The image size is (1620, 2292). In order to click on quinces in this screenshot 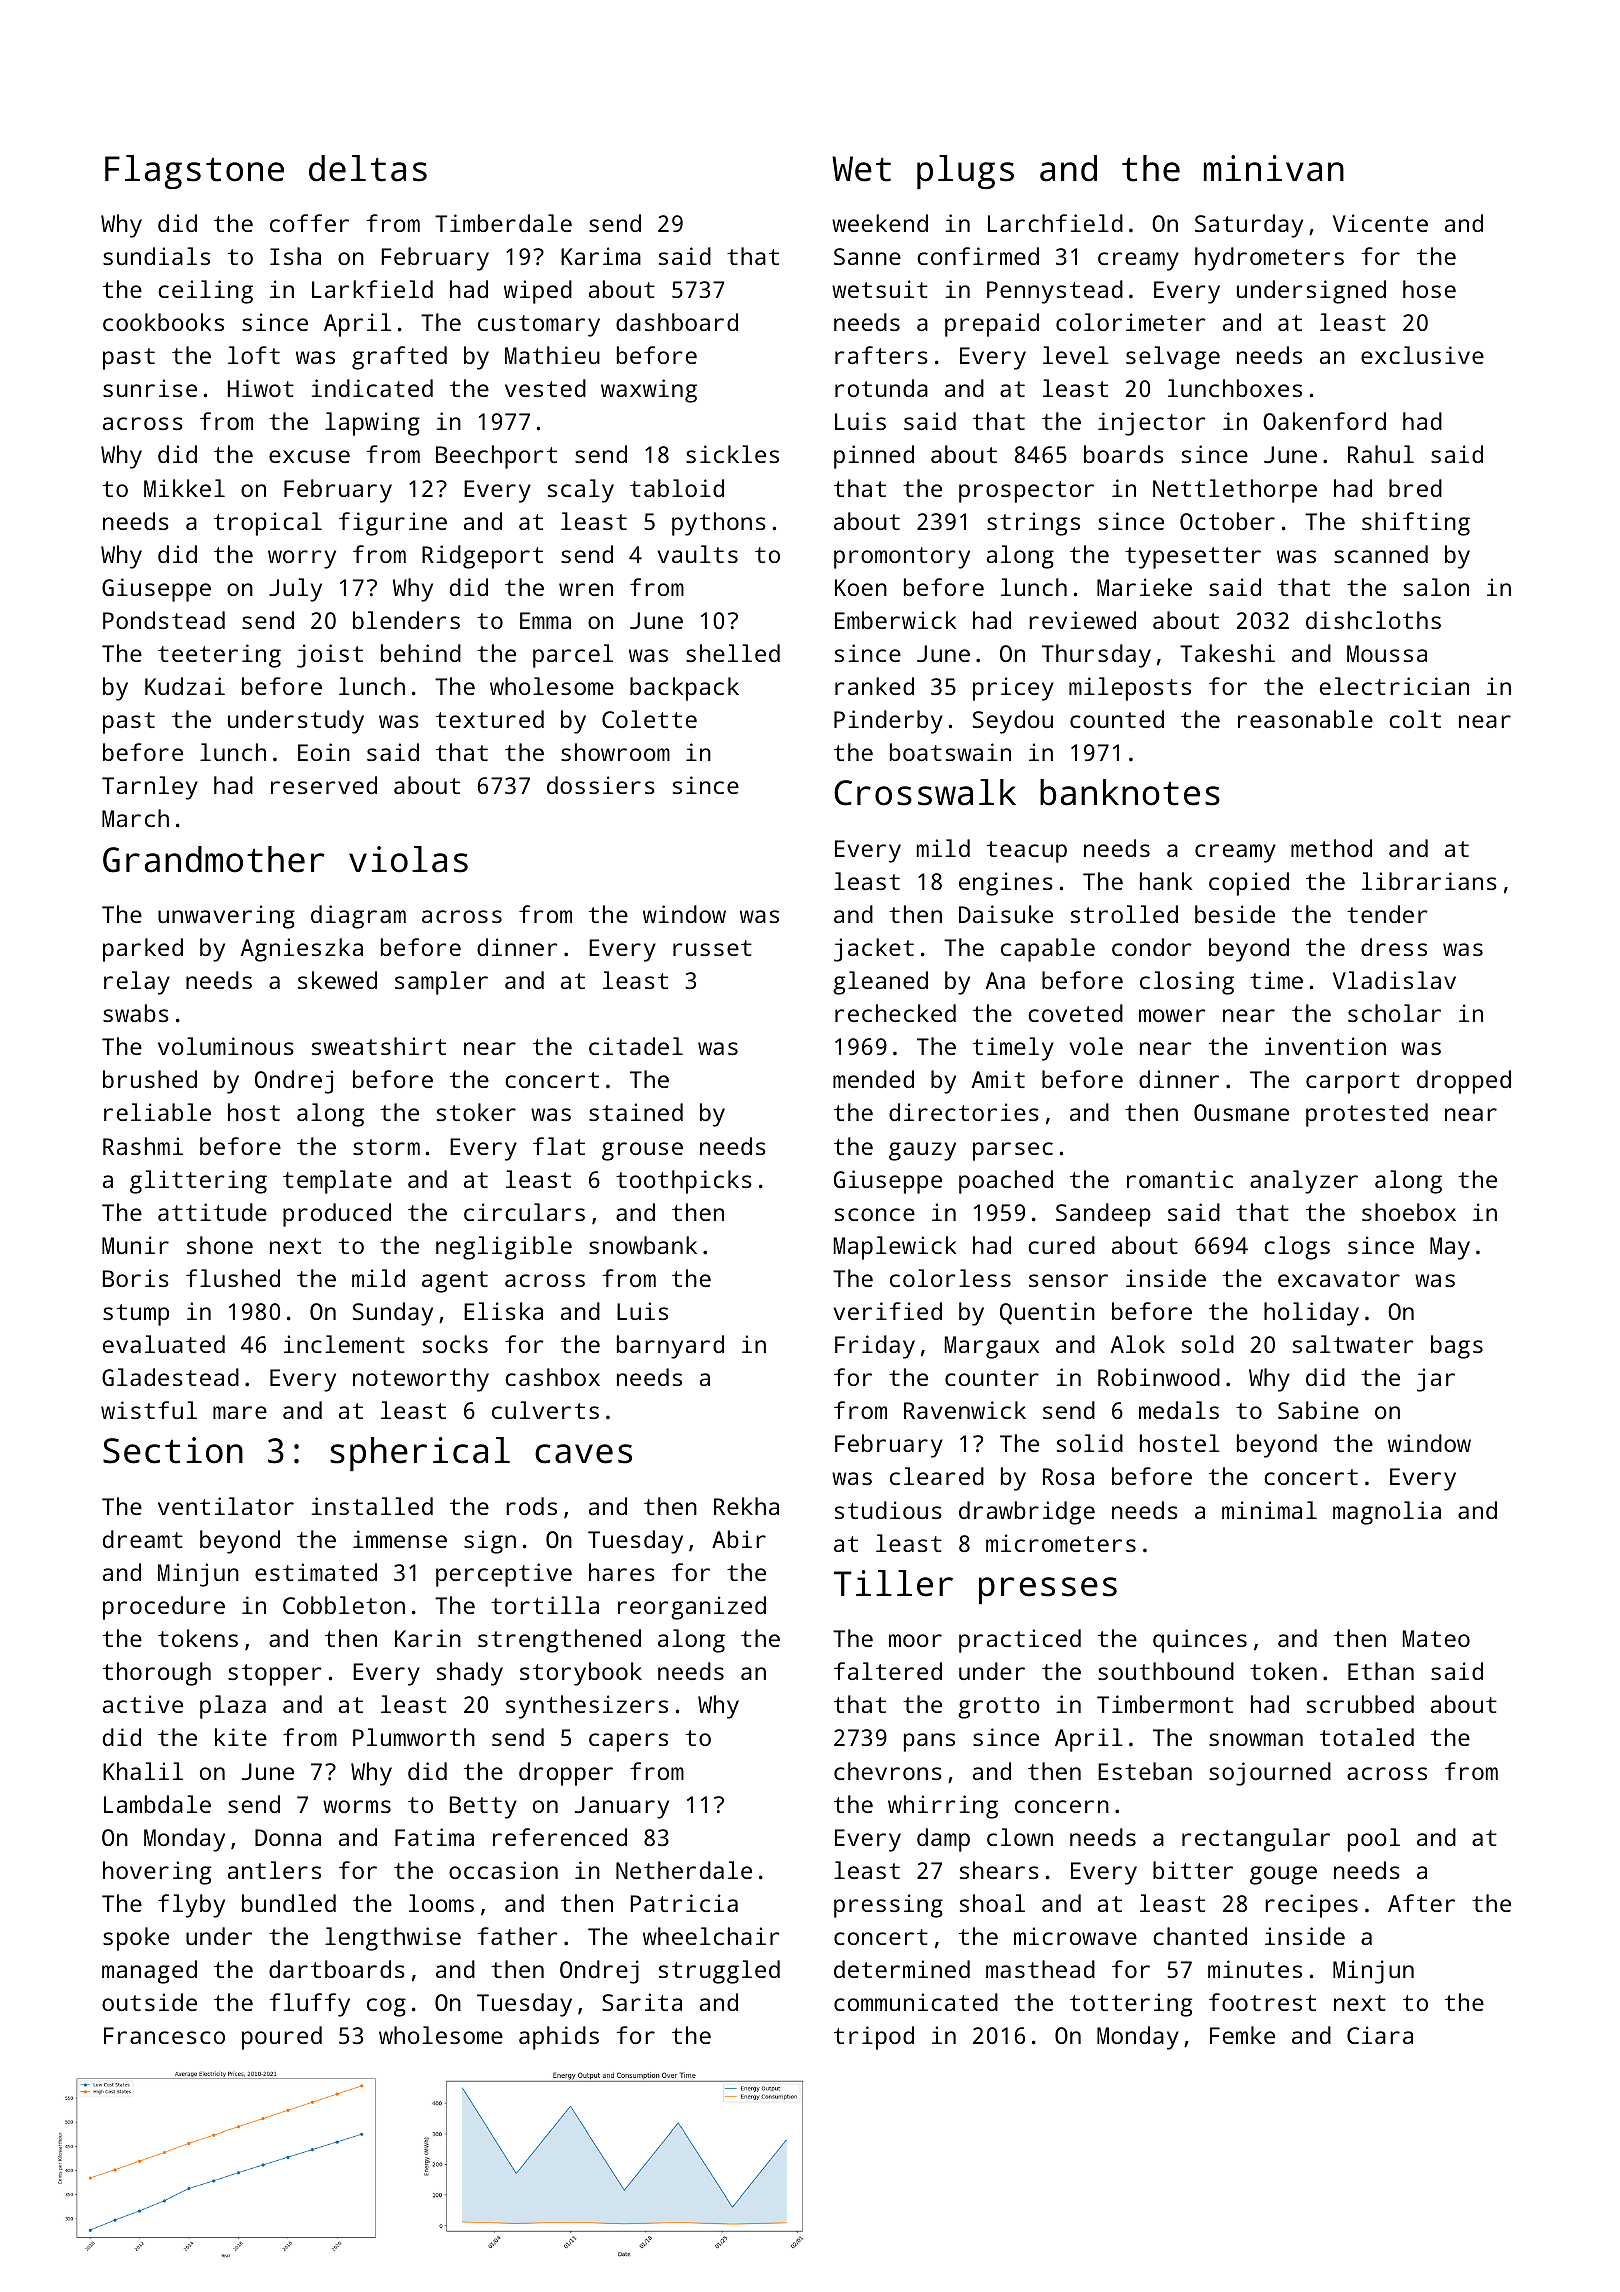, I will do `click(1200, 1641)`.
